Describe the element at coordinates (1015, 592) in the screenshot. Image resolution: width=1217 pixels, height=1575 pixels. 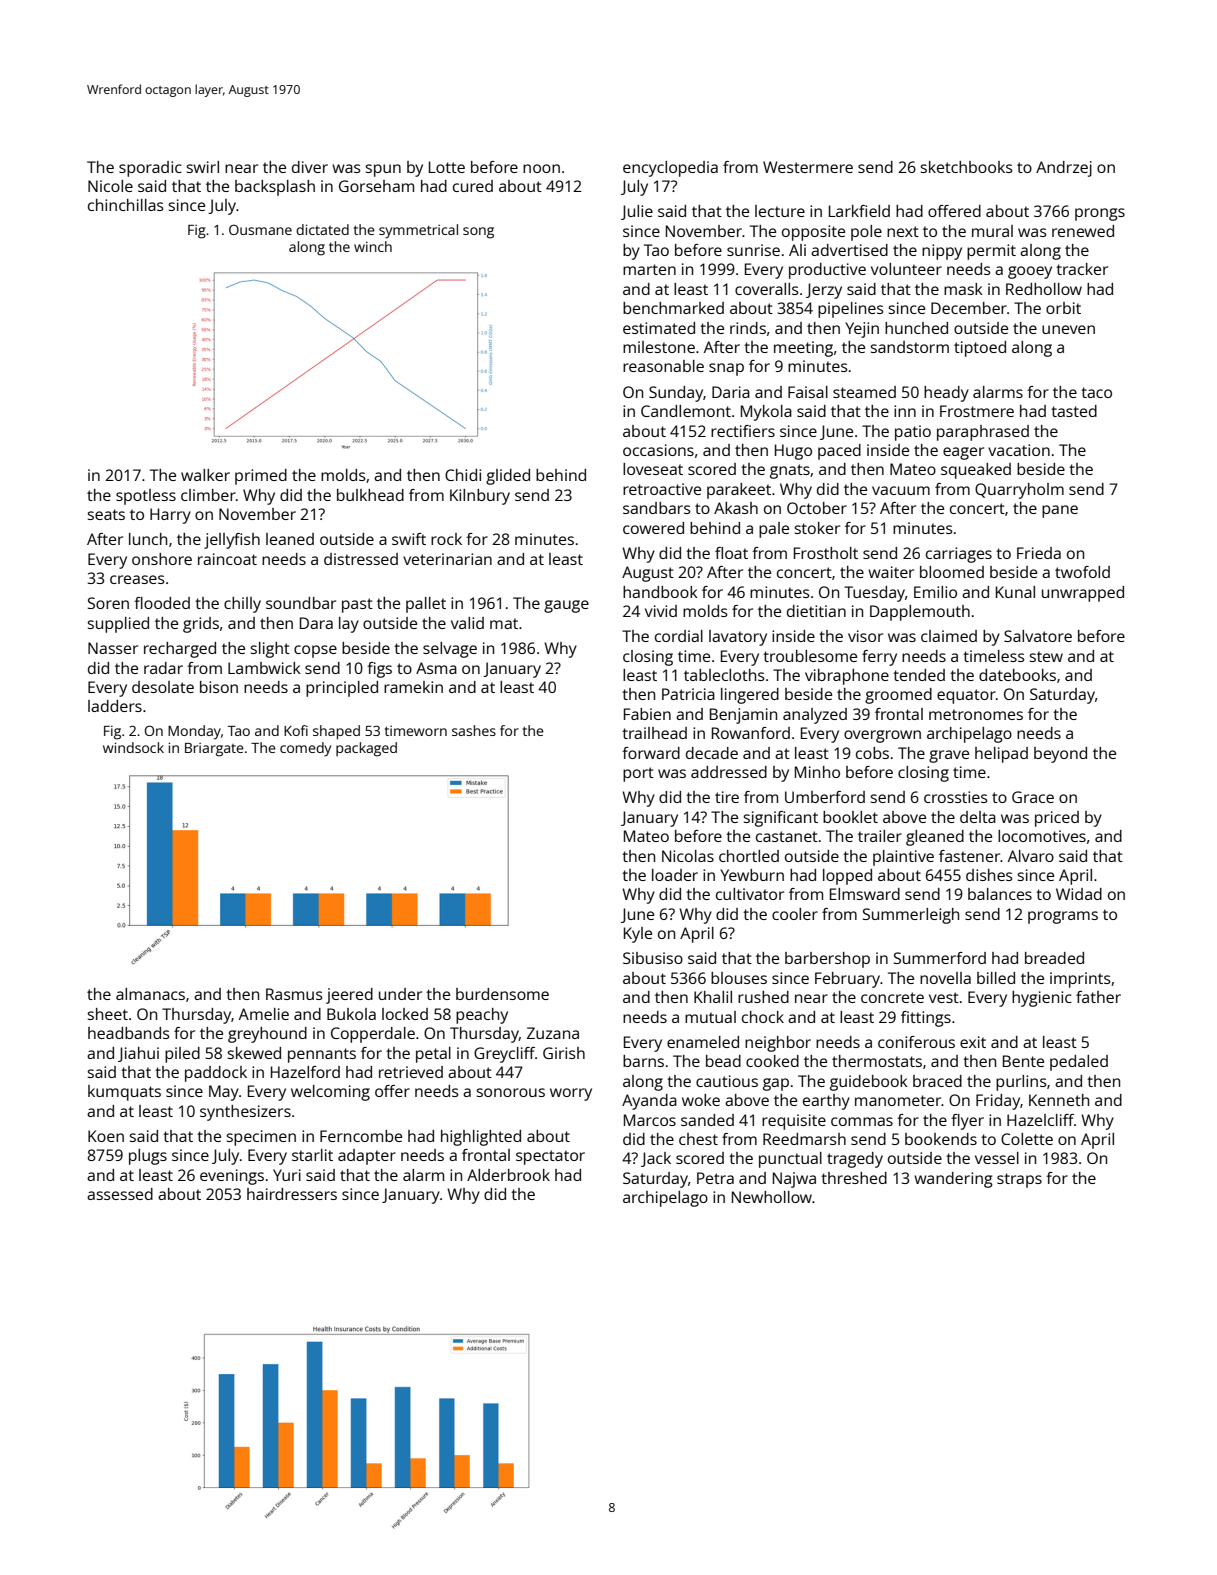
I see `Kunal` at that location.
